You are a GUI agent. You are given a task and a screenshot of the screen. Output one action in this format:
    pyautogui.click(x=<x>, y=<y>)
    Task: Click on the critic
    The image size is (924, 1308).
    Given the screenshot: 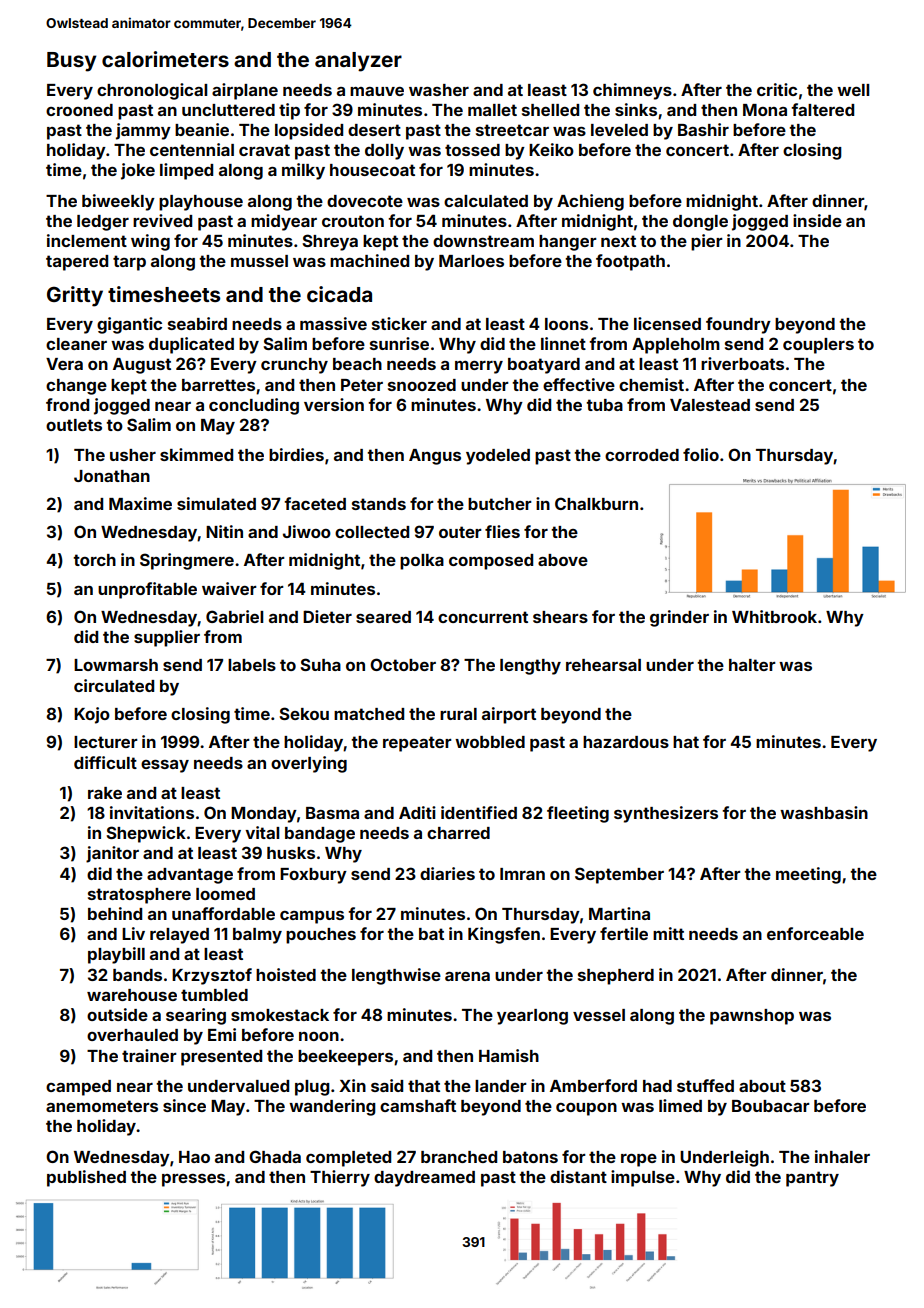 What is the action you would take?
    pyautogui.click(x=777, y=89)
